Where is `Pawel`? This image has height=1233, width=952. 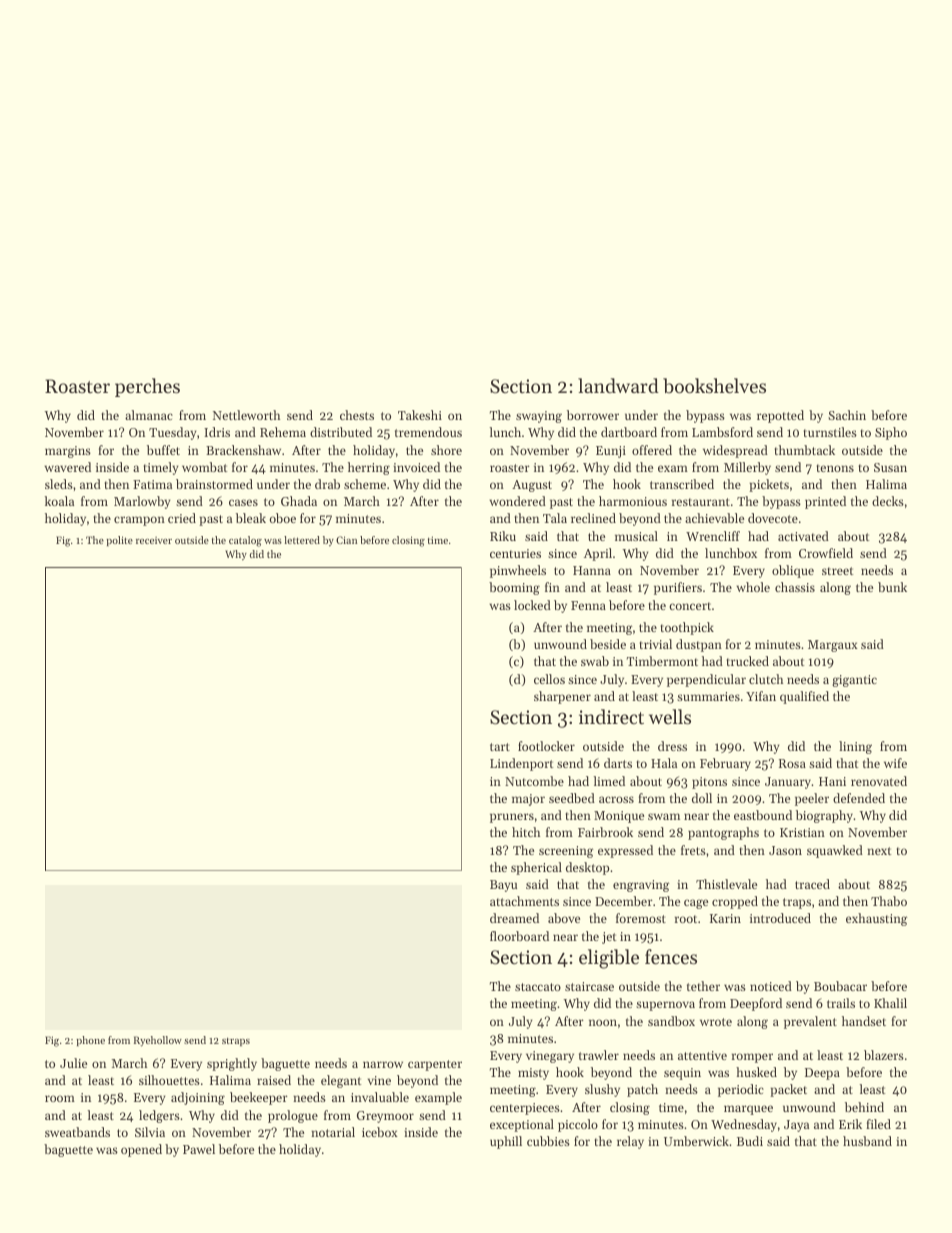
Pawel is located at coordinates (199, 1149).
